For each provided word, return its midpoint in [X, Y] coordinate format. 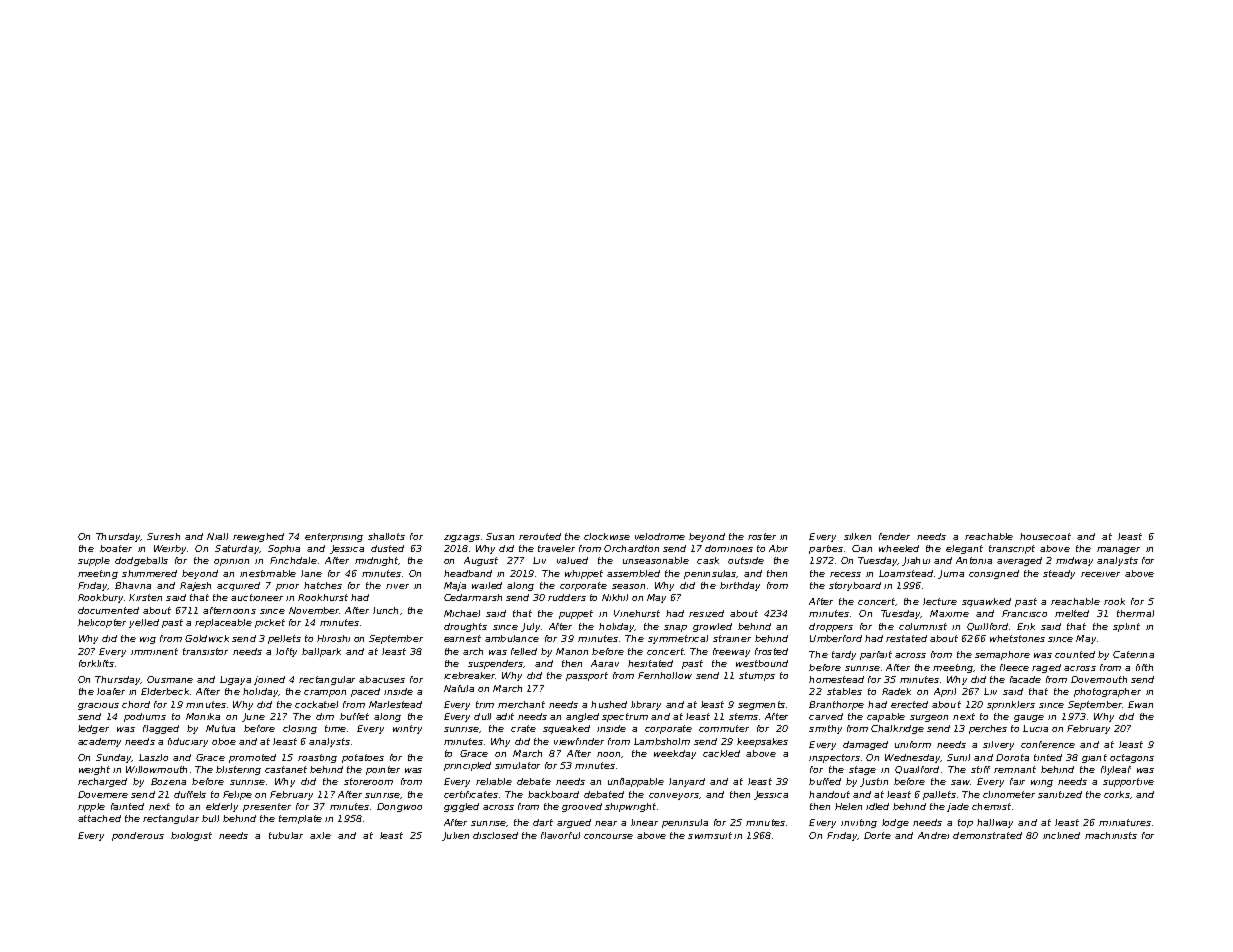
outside [746, 560]
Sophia [284, 549]
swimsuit [710, 835]
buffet [354, 716]
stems [743, 716]
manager [1118, 550]
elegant [964, 549]
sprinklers [1011, 705]
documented [108, 610]
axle [320, 835]
